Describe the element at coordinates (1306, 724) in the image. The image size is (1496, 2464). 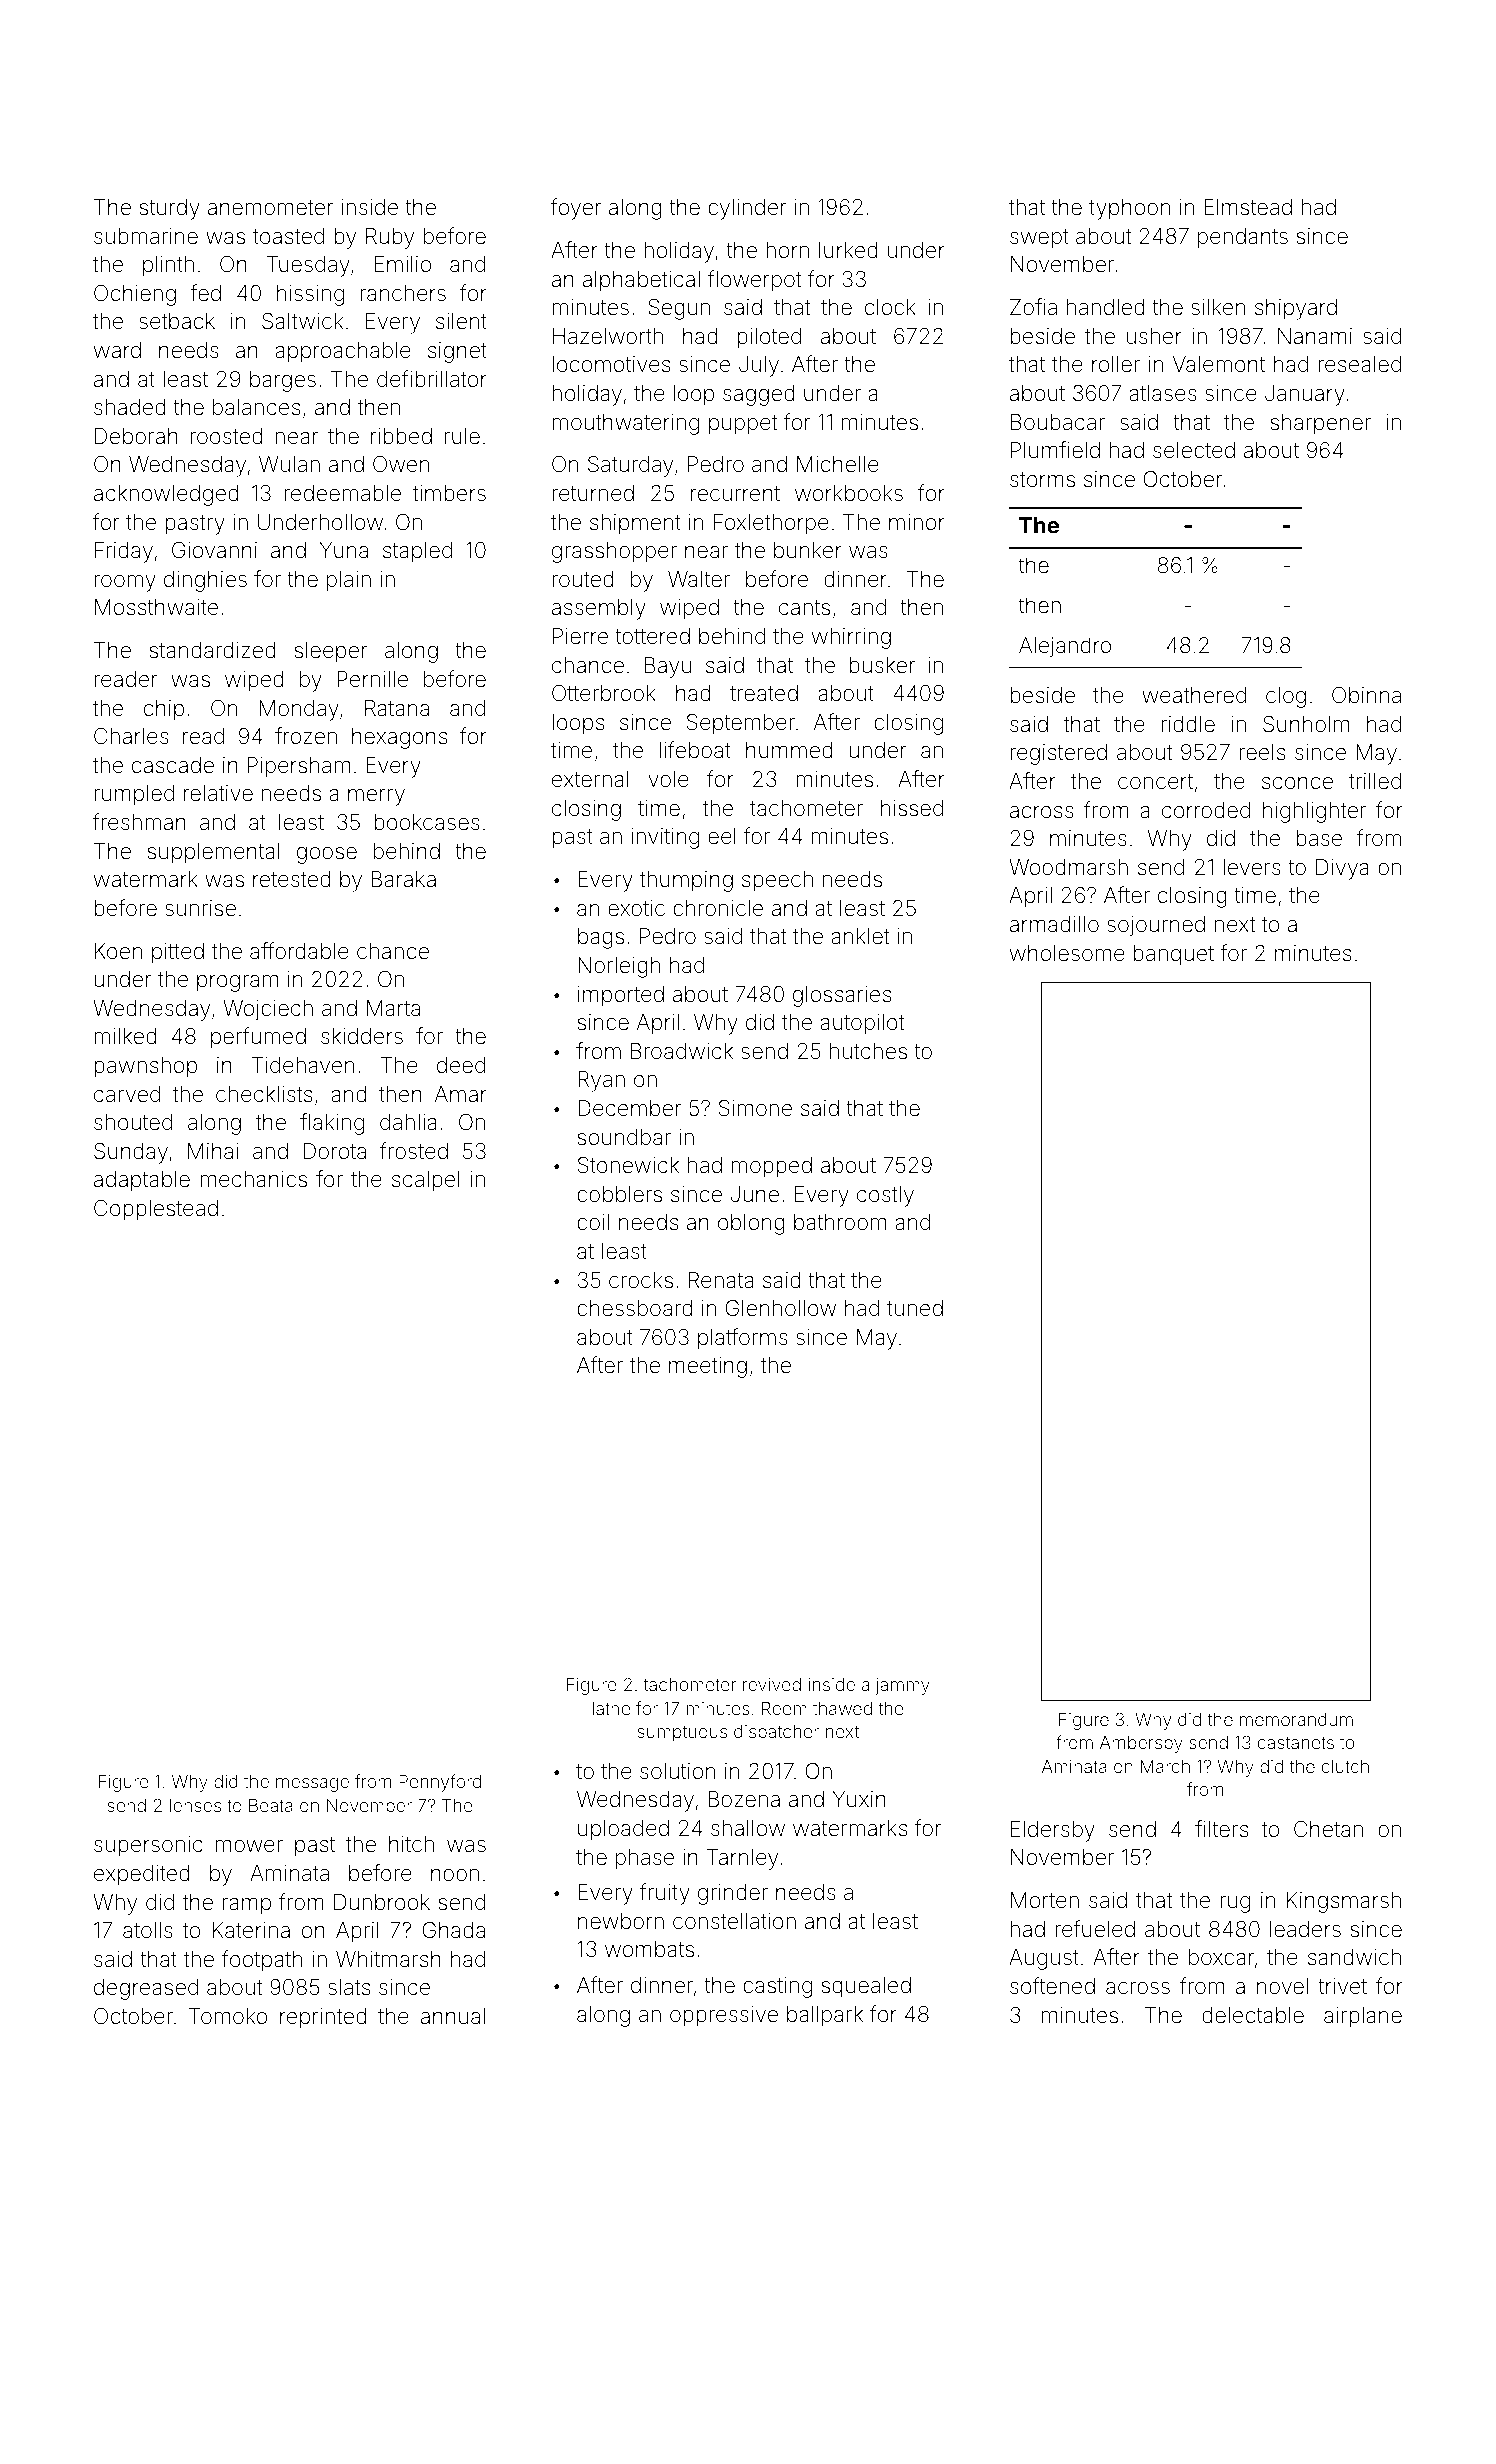
I see `Sunholm` at that location.
